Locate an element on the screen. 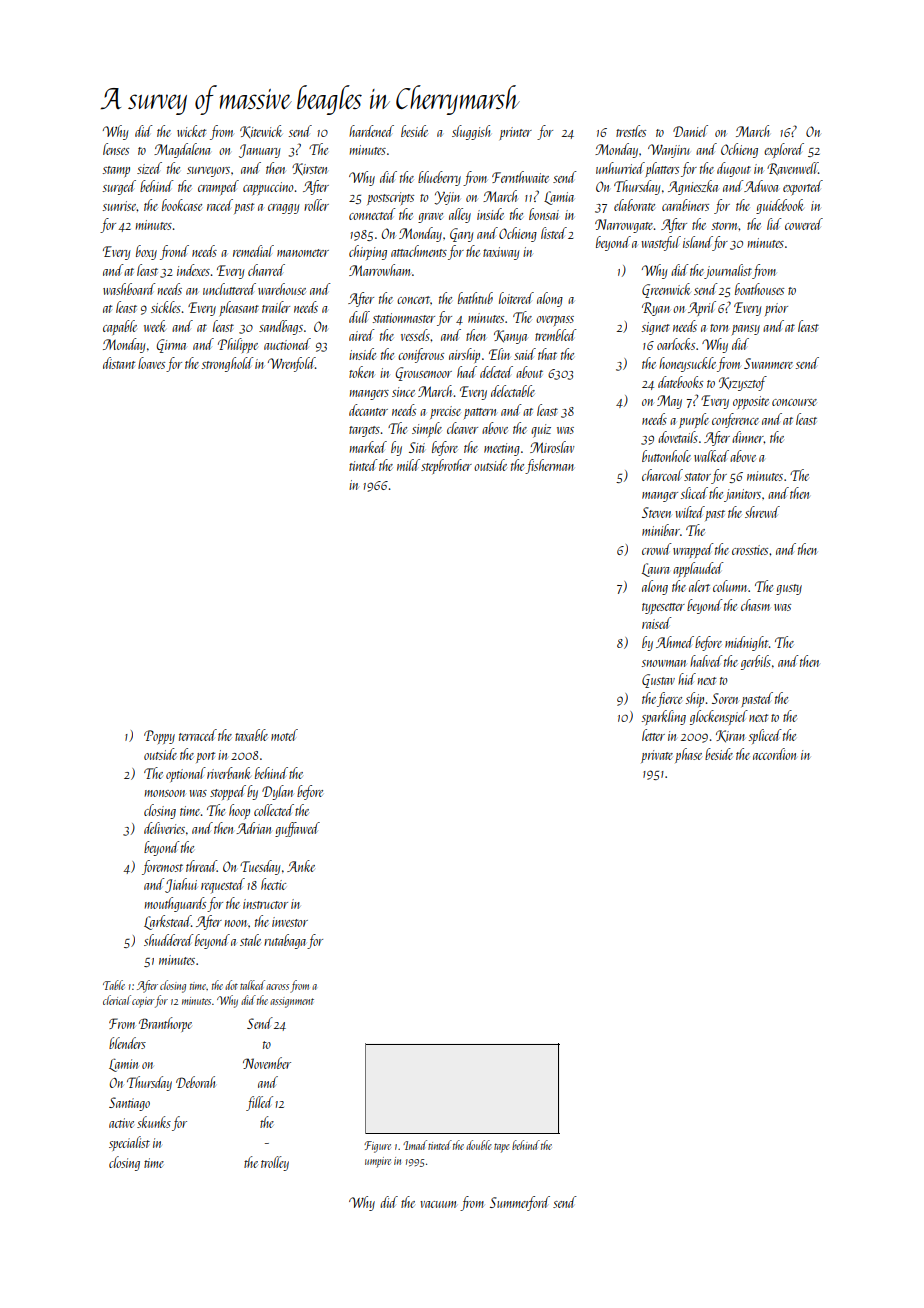  Summerford is located at coordinates (520, 1203).
